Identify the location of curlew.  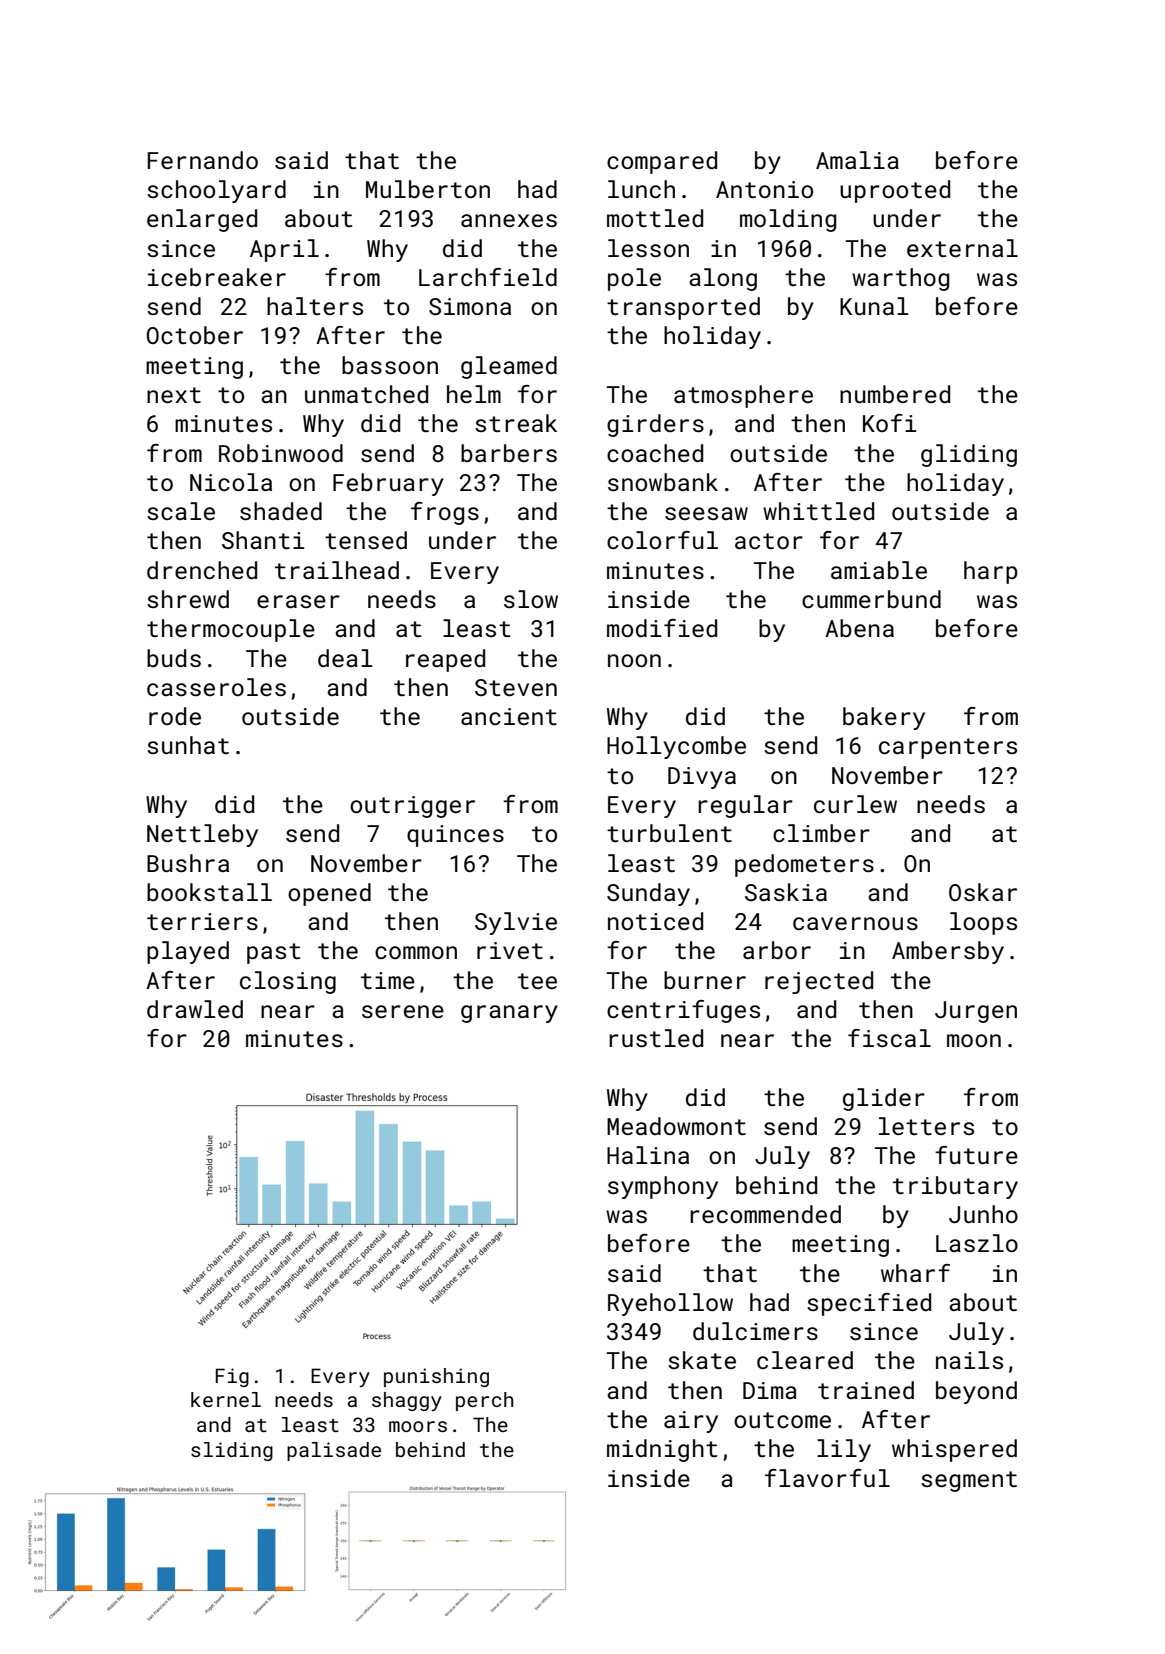
(855, 804).
